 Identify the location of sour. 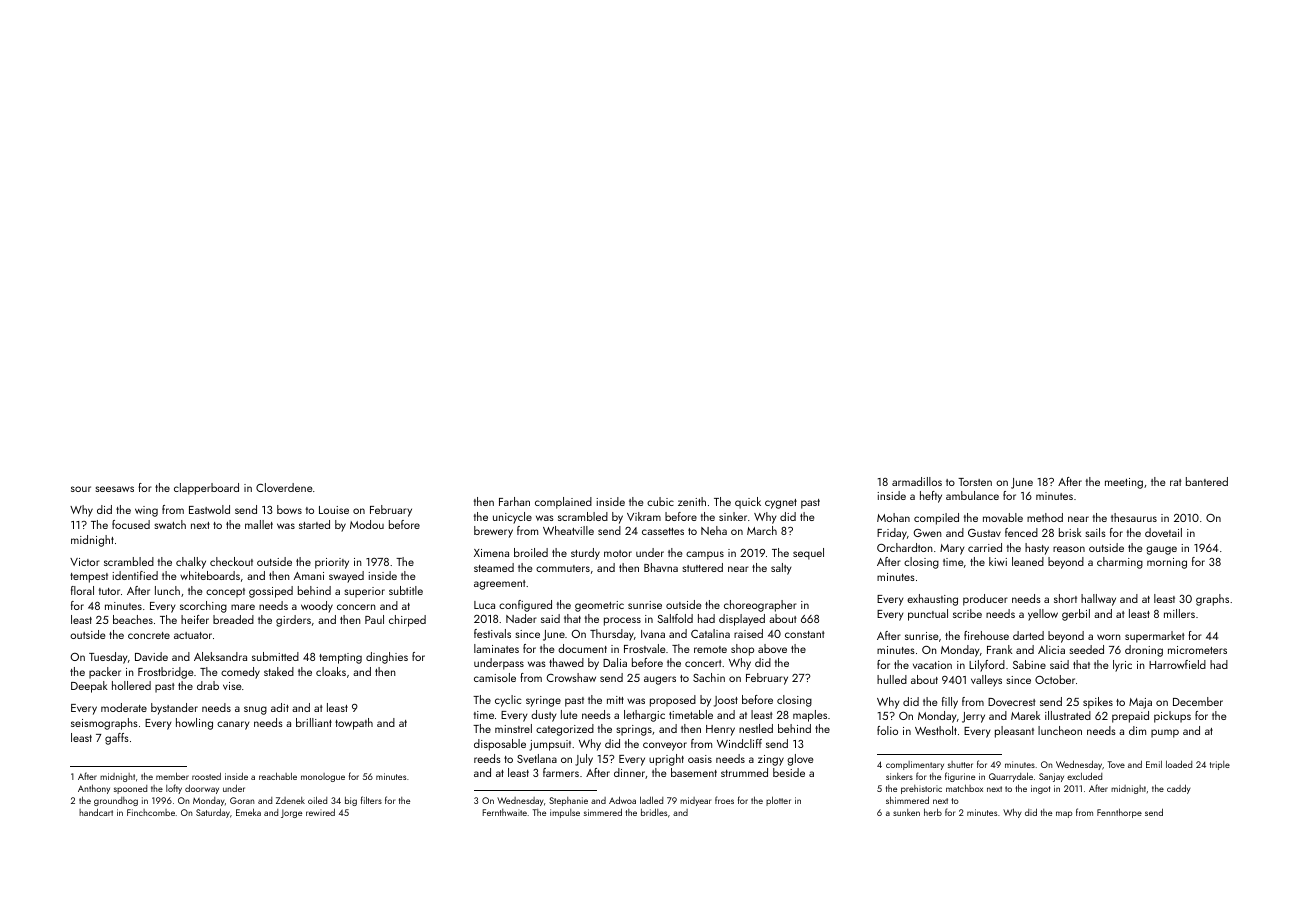
(81, 489).
